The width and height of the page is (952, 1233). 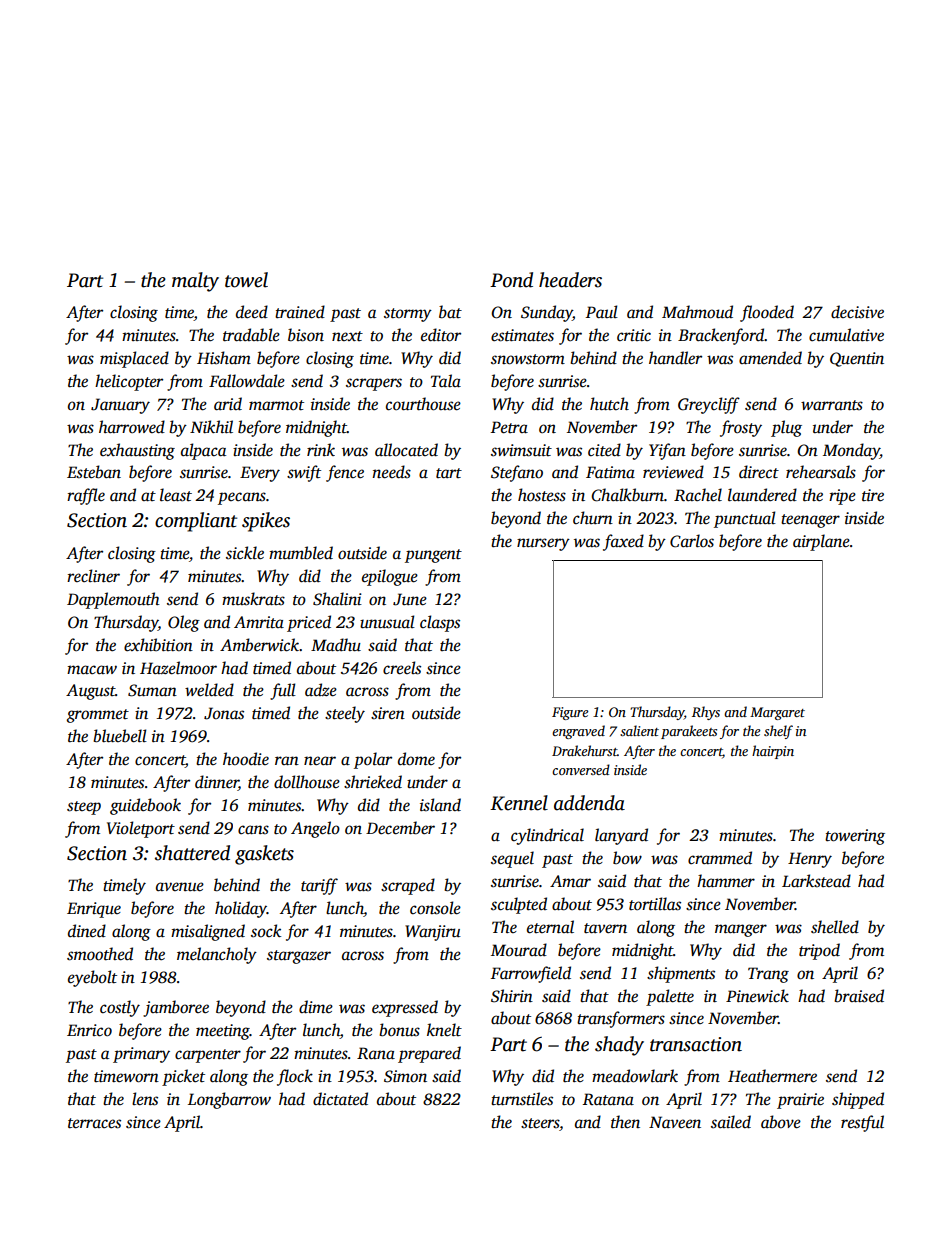 I want to click on Hisham, so click(x=224, y=358).
